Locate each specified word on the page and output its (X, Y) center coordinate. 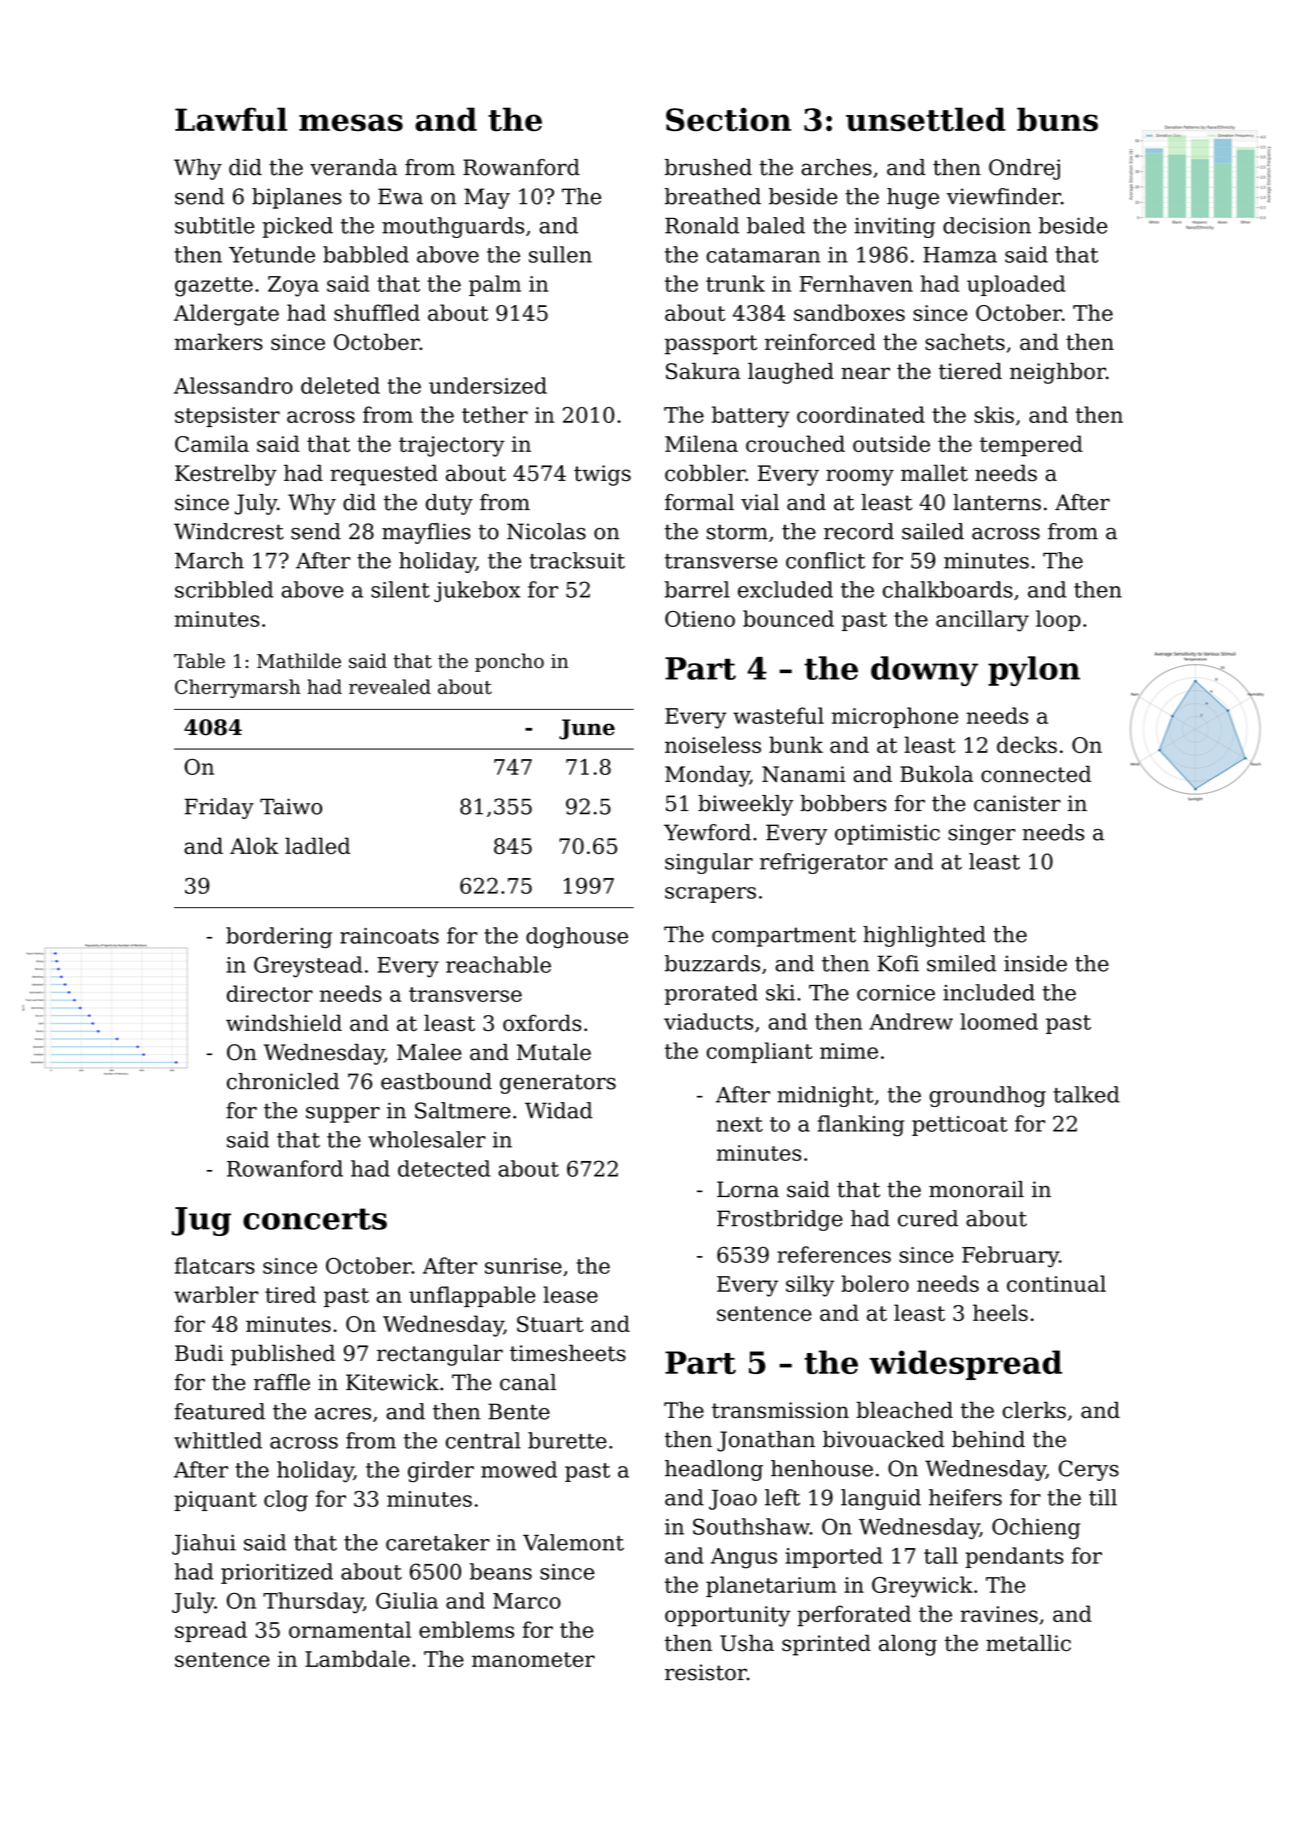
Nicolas (546, 531)
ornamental (350, 1629)
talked (1087, 1094)
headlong (714, 1470)
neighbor (1058, 373)
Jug (201, 1221)
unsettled (926, 119)
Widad (559, 1110)
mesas (351, 122)
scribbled (224, 589)
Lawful (231, 119)
